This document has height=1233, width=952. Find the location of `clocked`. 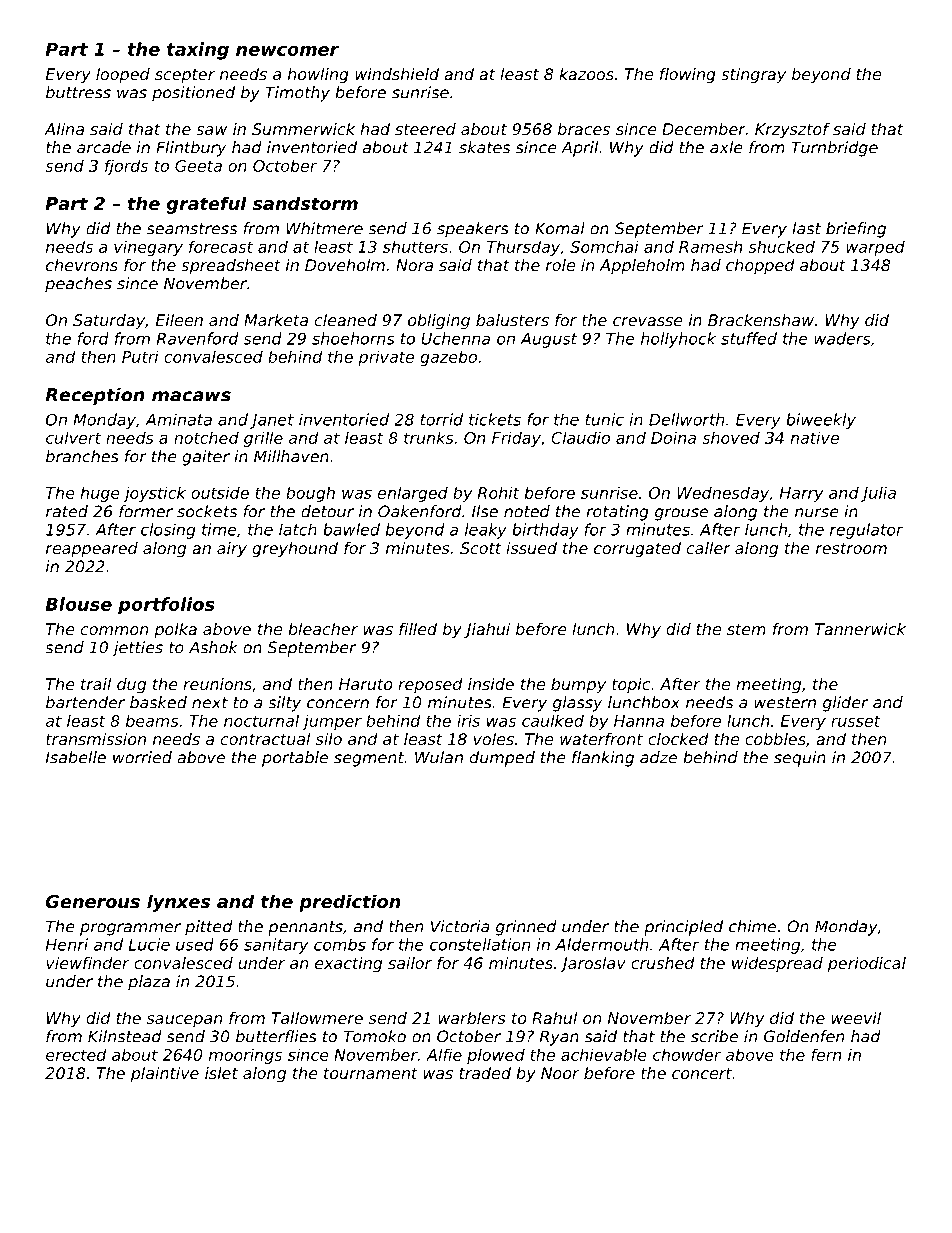

clocked is located at coordinates (678, 739).
